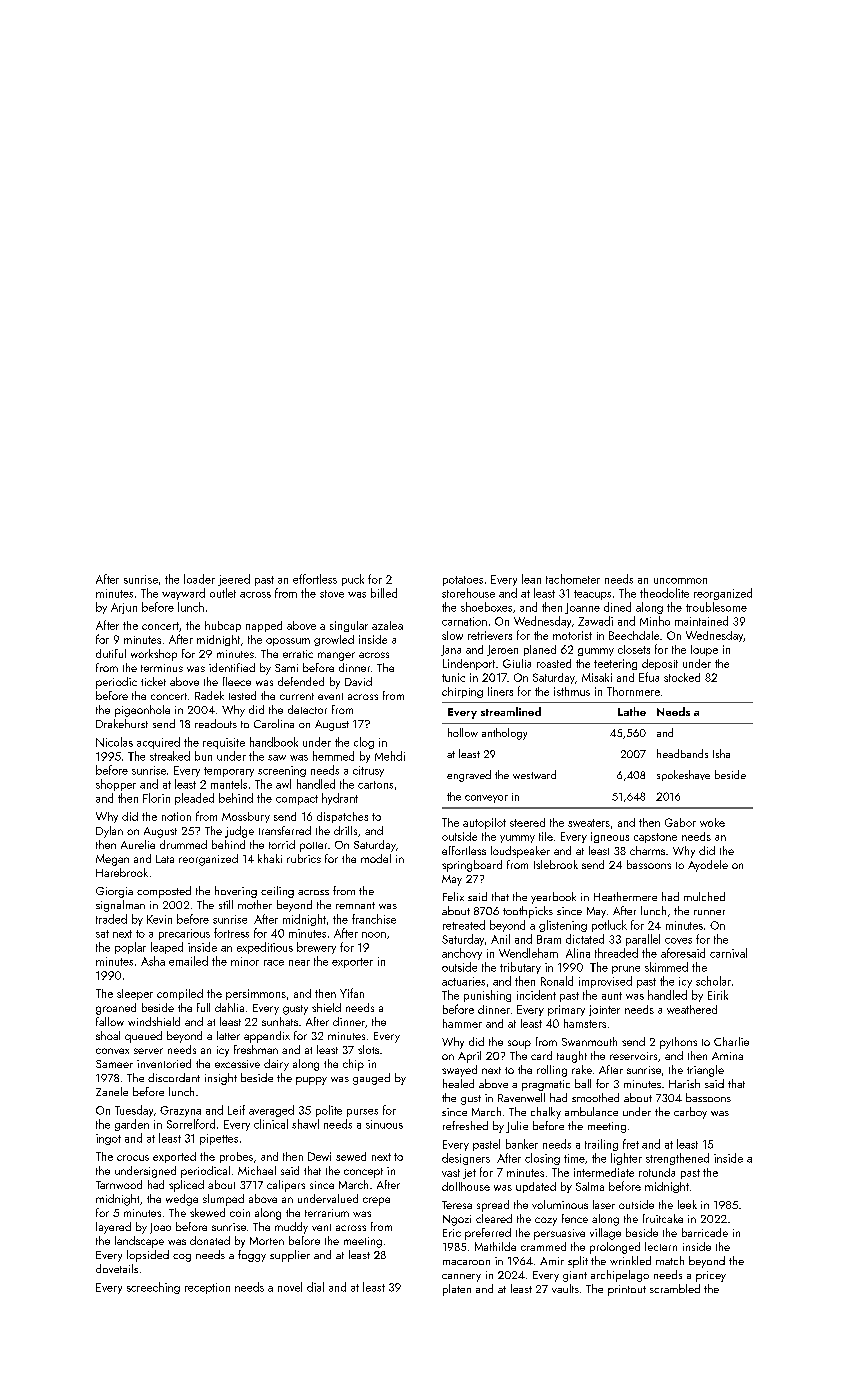 This screenshot has width=849, height=1400. Describe the element at coordinates (116, 785) in the screenshot. I see `shopper` at that location.
